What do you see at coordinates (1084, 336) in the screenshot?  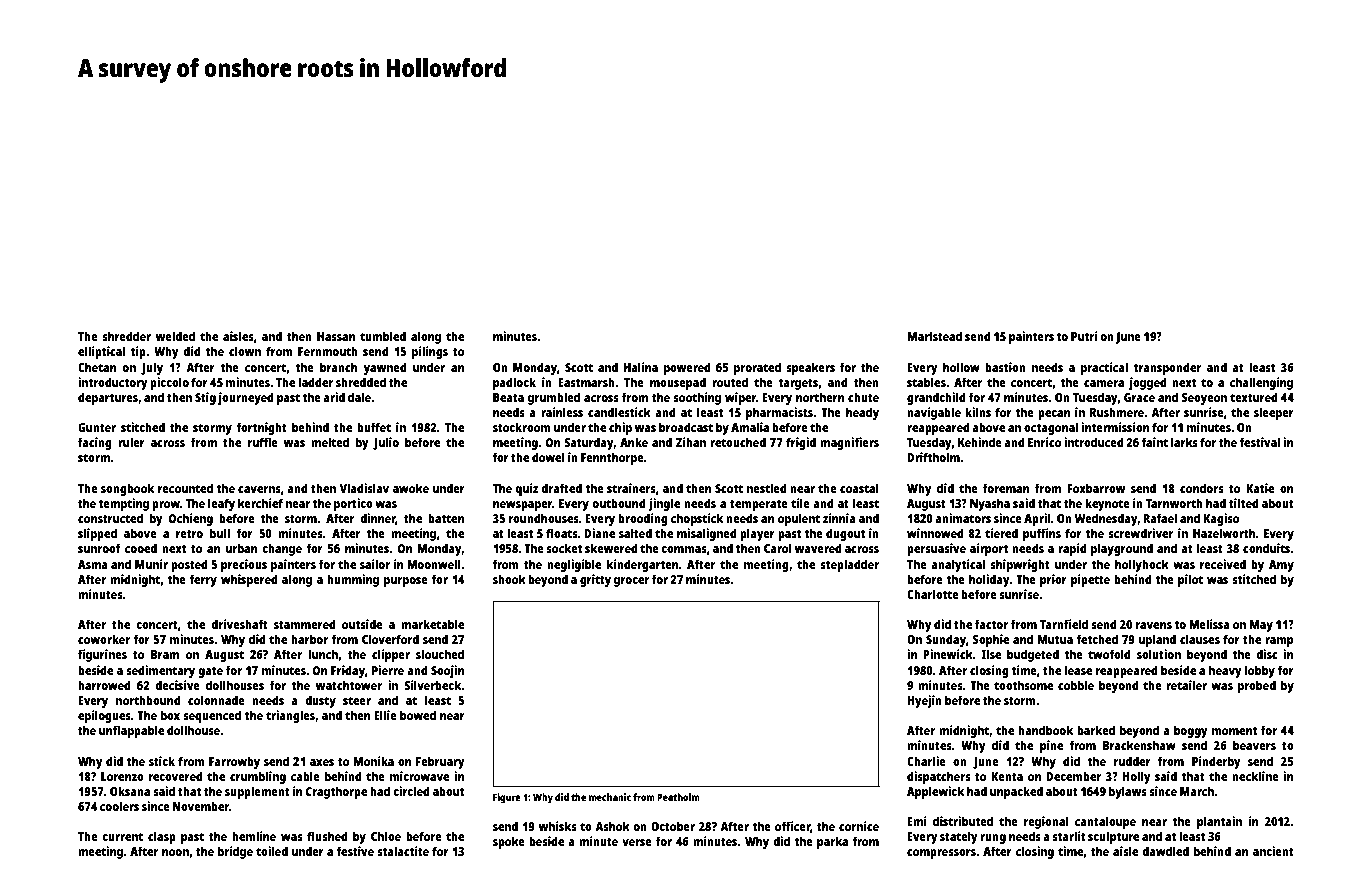 I see `Putri` at bounding box center [1084, 336].
